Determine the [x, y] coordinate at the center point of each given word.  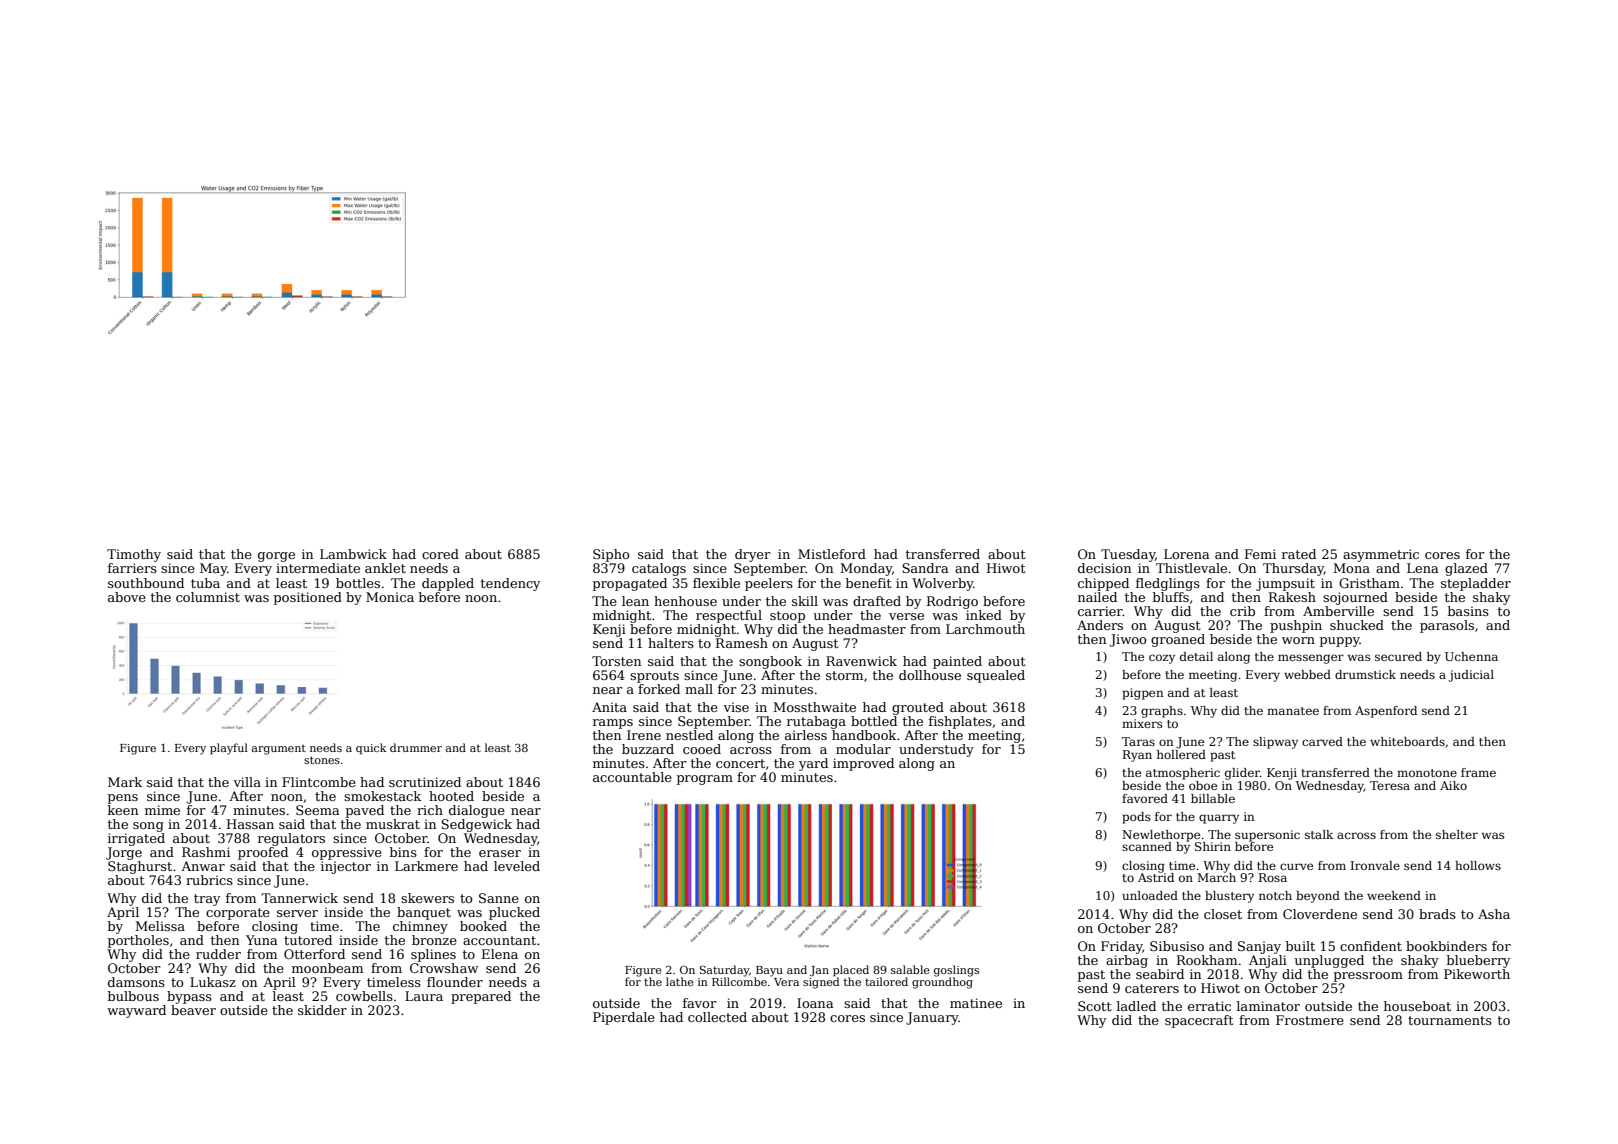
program [705, 780]
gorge [276, 557]
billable [1213, 798]
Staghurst [140, 867]
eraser [500, 853]
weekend [1394, 895]
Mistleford [832, 554]
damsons [136, 982]
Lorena [1187, 554]
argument [279, 750]
